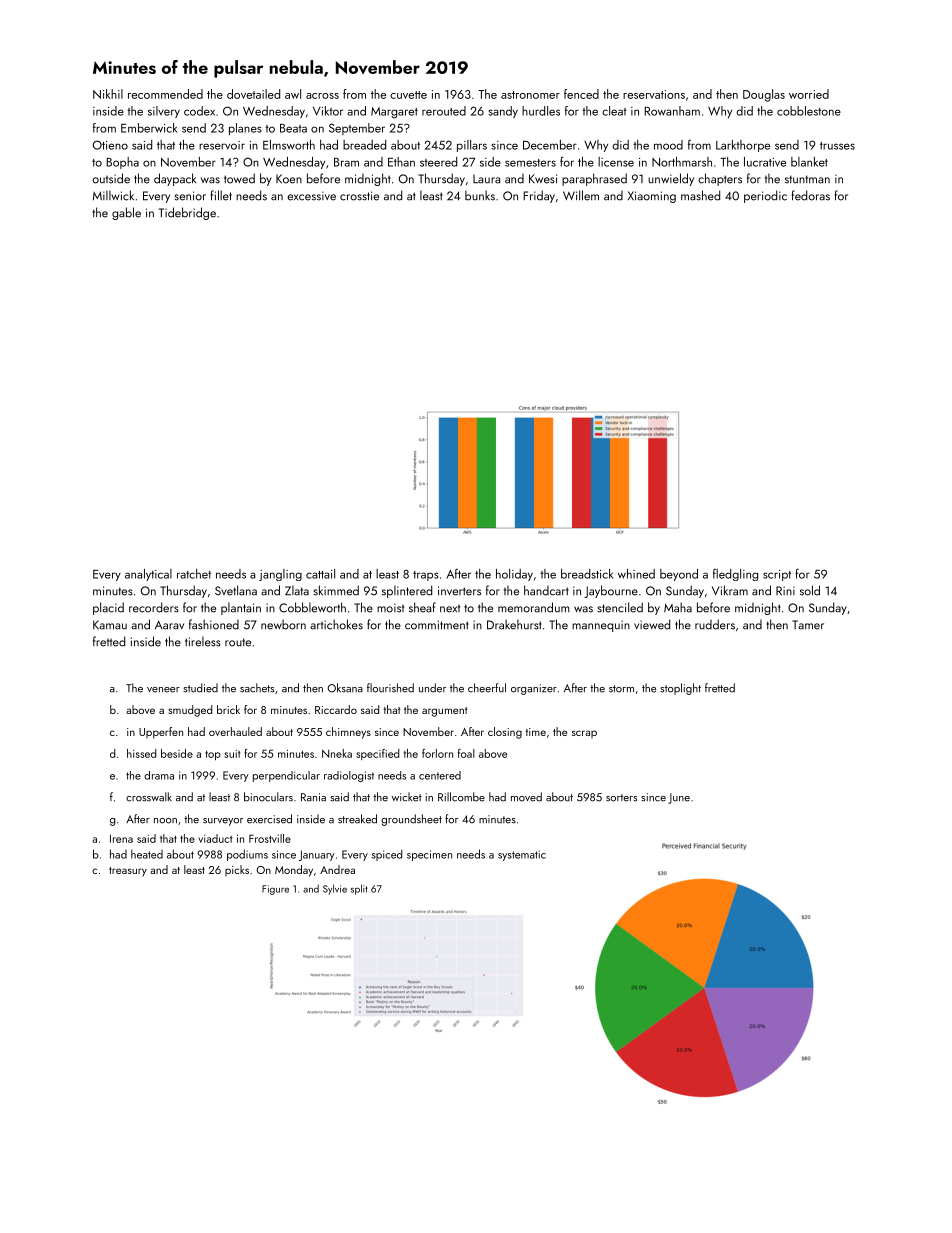  Describe the element at coordinates (199, 111) in the screenshot. I see `codex` at that location.
